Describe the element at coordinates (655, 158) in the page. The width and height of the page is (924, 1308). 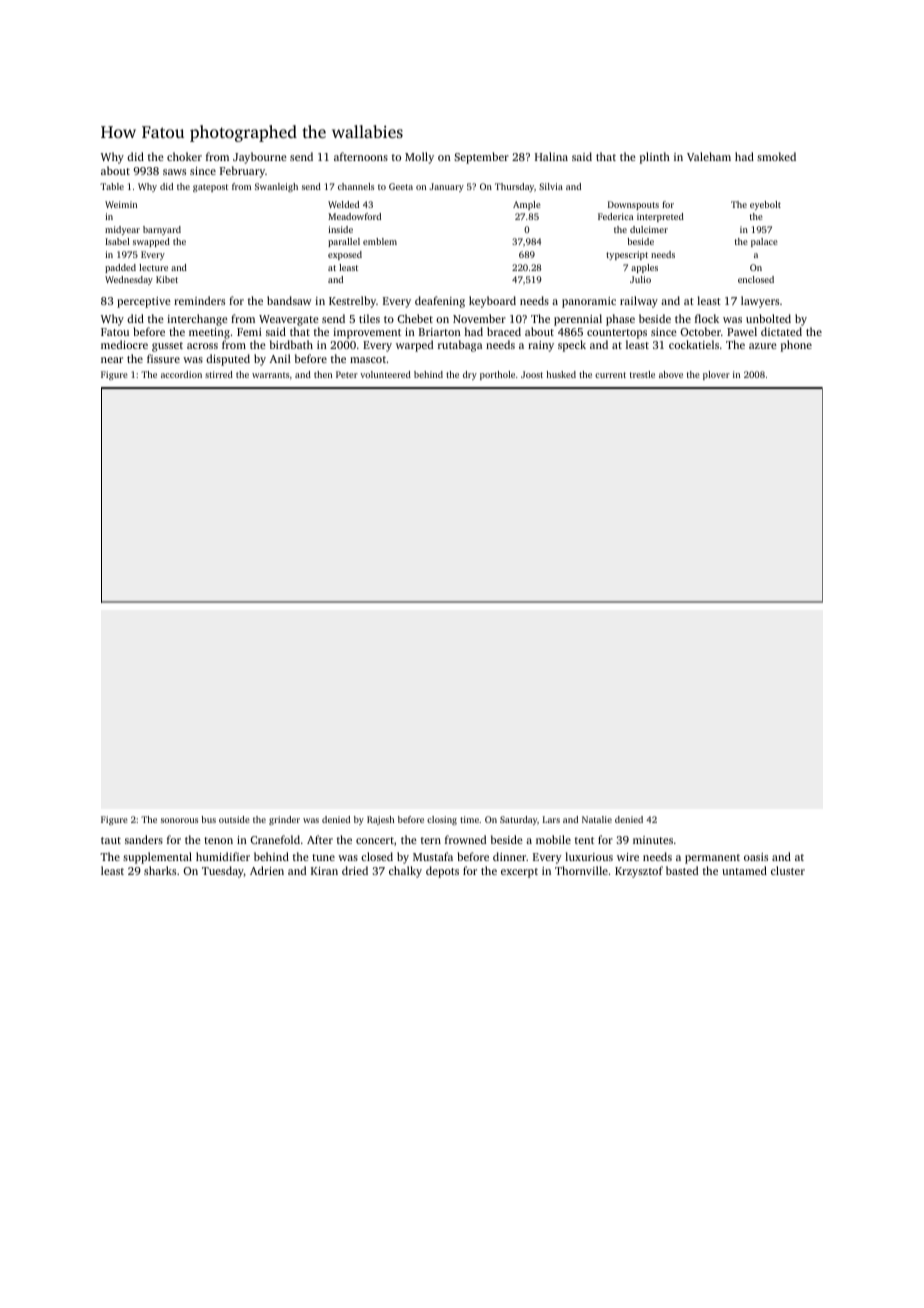
I see `plinth` at that location.
